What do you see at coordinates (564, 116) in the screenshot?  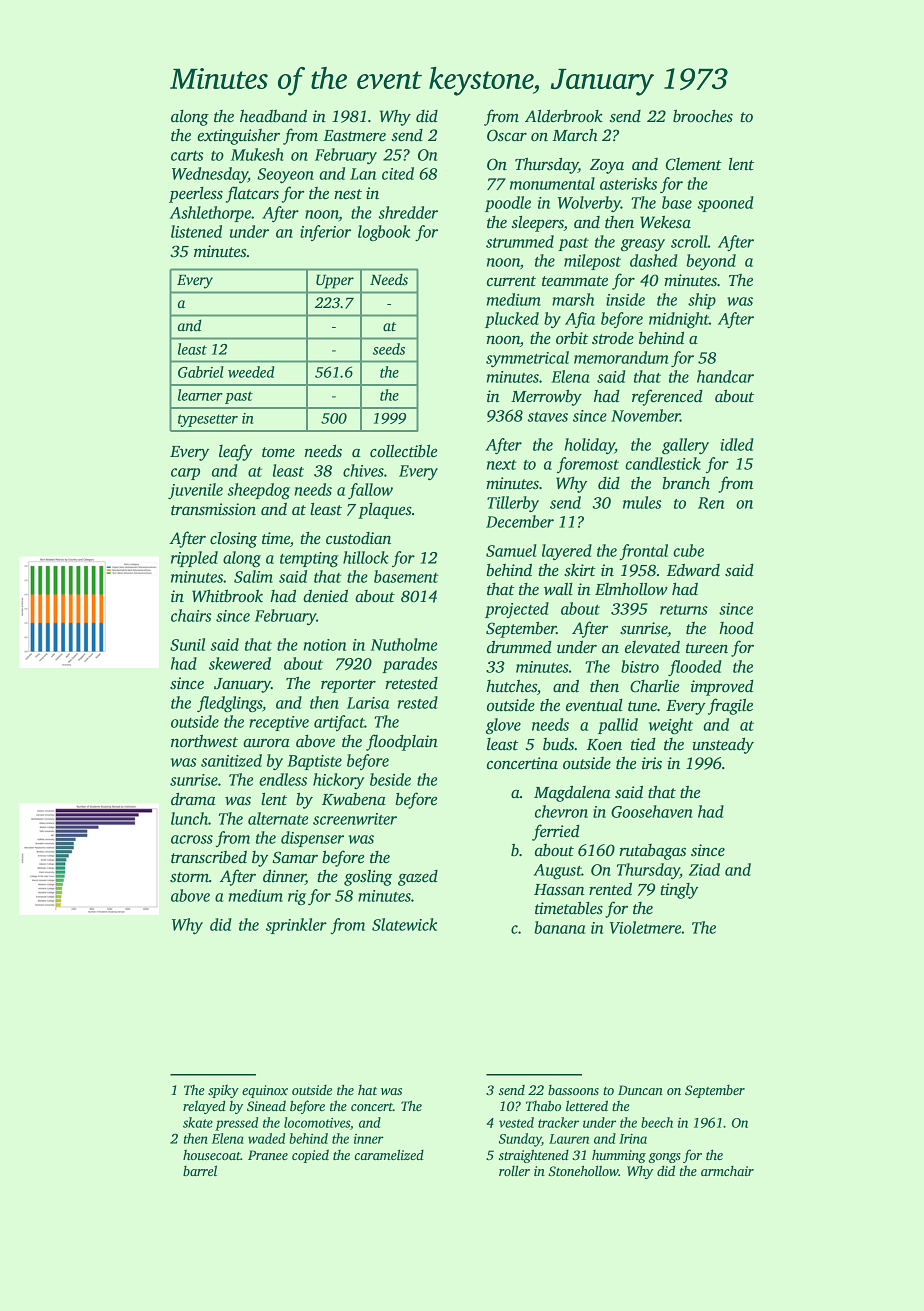 I see `Alderbrook` at bounding box center [564, 116].
